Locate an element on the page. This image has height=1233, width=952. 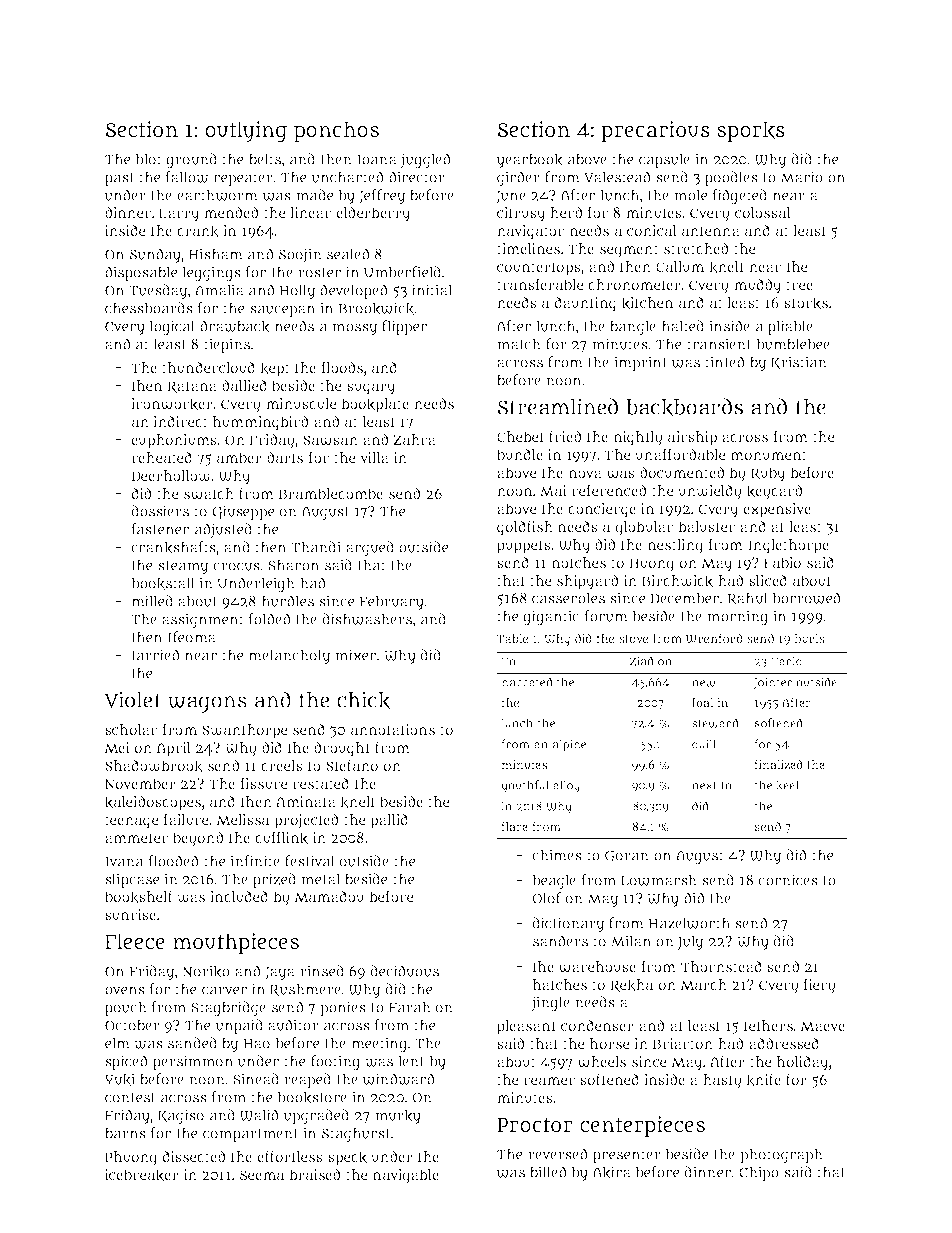
beagle is located at coordinates (554, 881).
